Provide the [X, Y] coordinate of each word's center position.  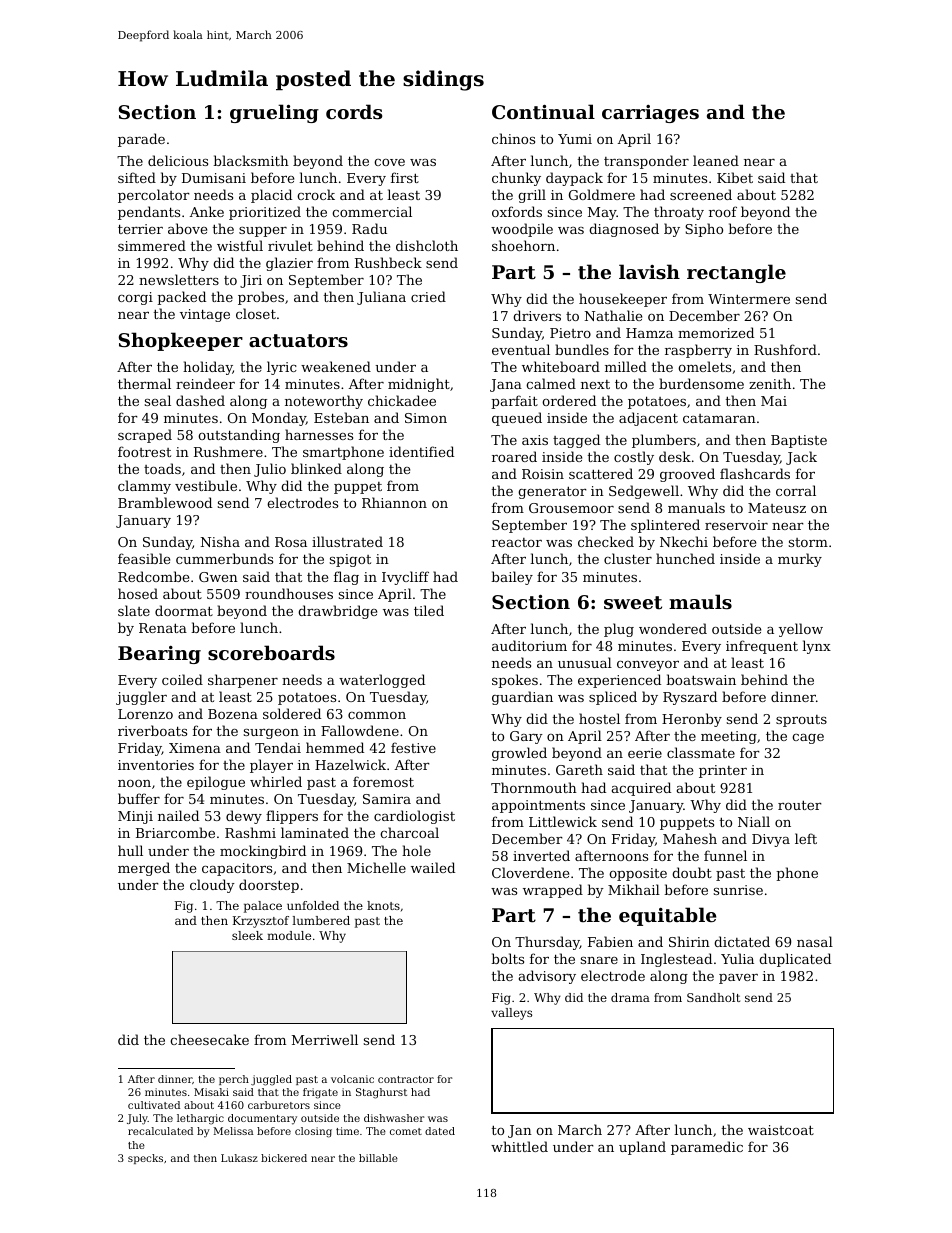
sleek [247, 935]
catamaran [719, 418]
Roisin [543, 474]
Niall [754, 821]
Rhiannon [394, 502]
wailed [433, 867]
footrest [144, 451]
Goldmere [602, 194]
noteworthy [324, 402]
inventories [156, 765]
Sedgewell [644, 492]
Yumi [575, 139]
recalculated [160, 1131]
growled [519, 754]
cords [354, 112]
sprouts [801, 721]
